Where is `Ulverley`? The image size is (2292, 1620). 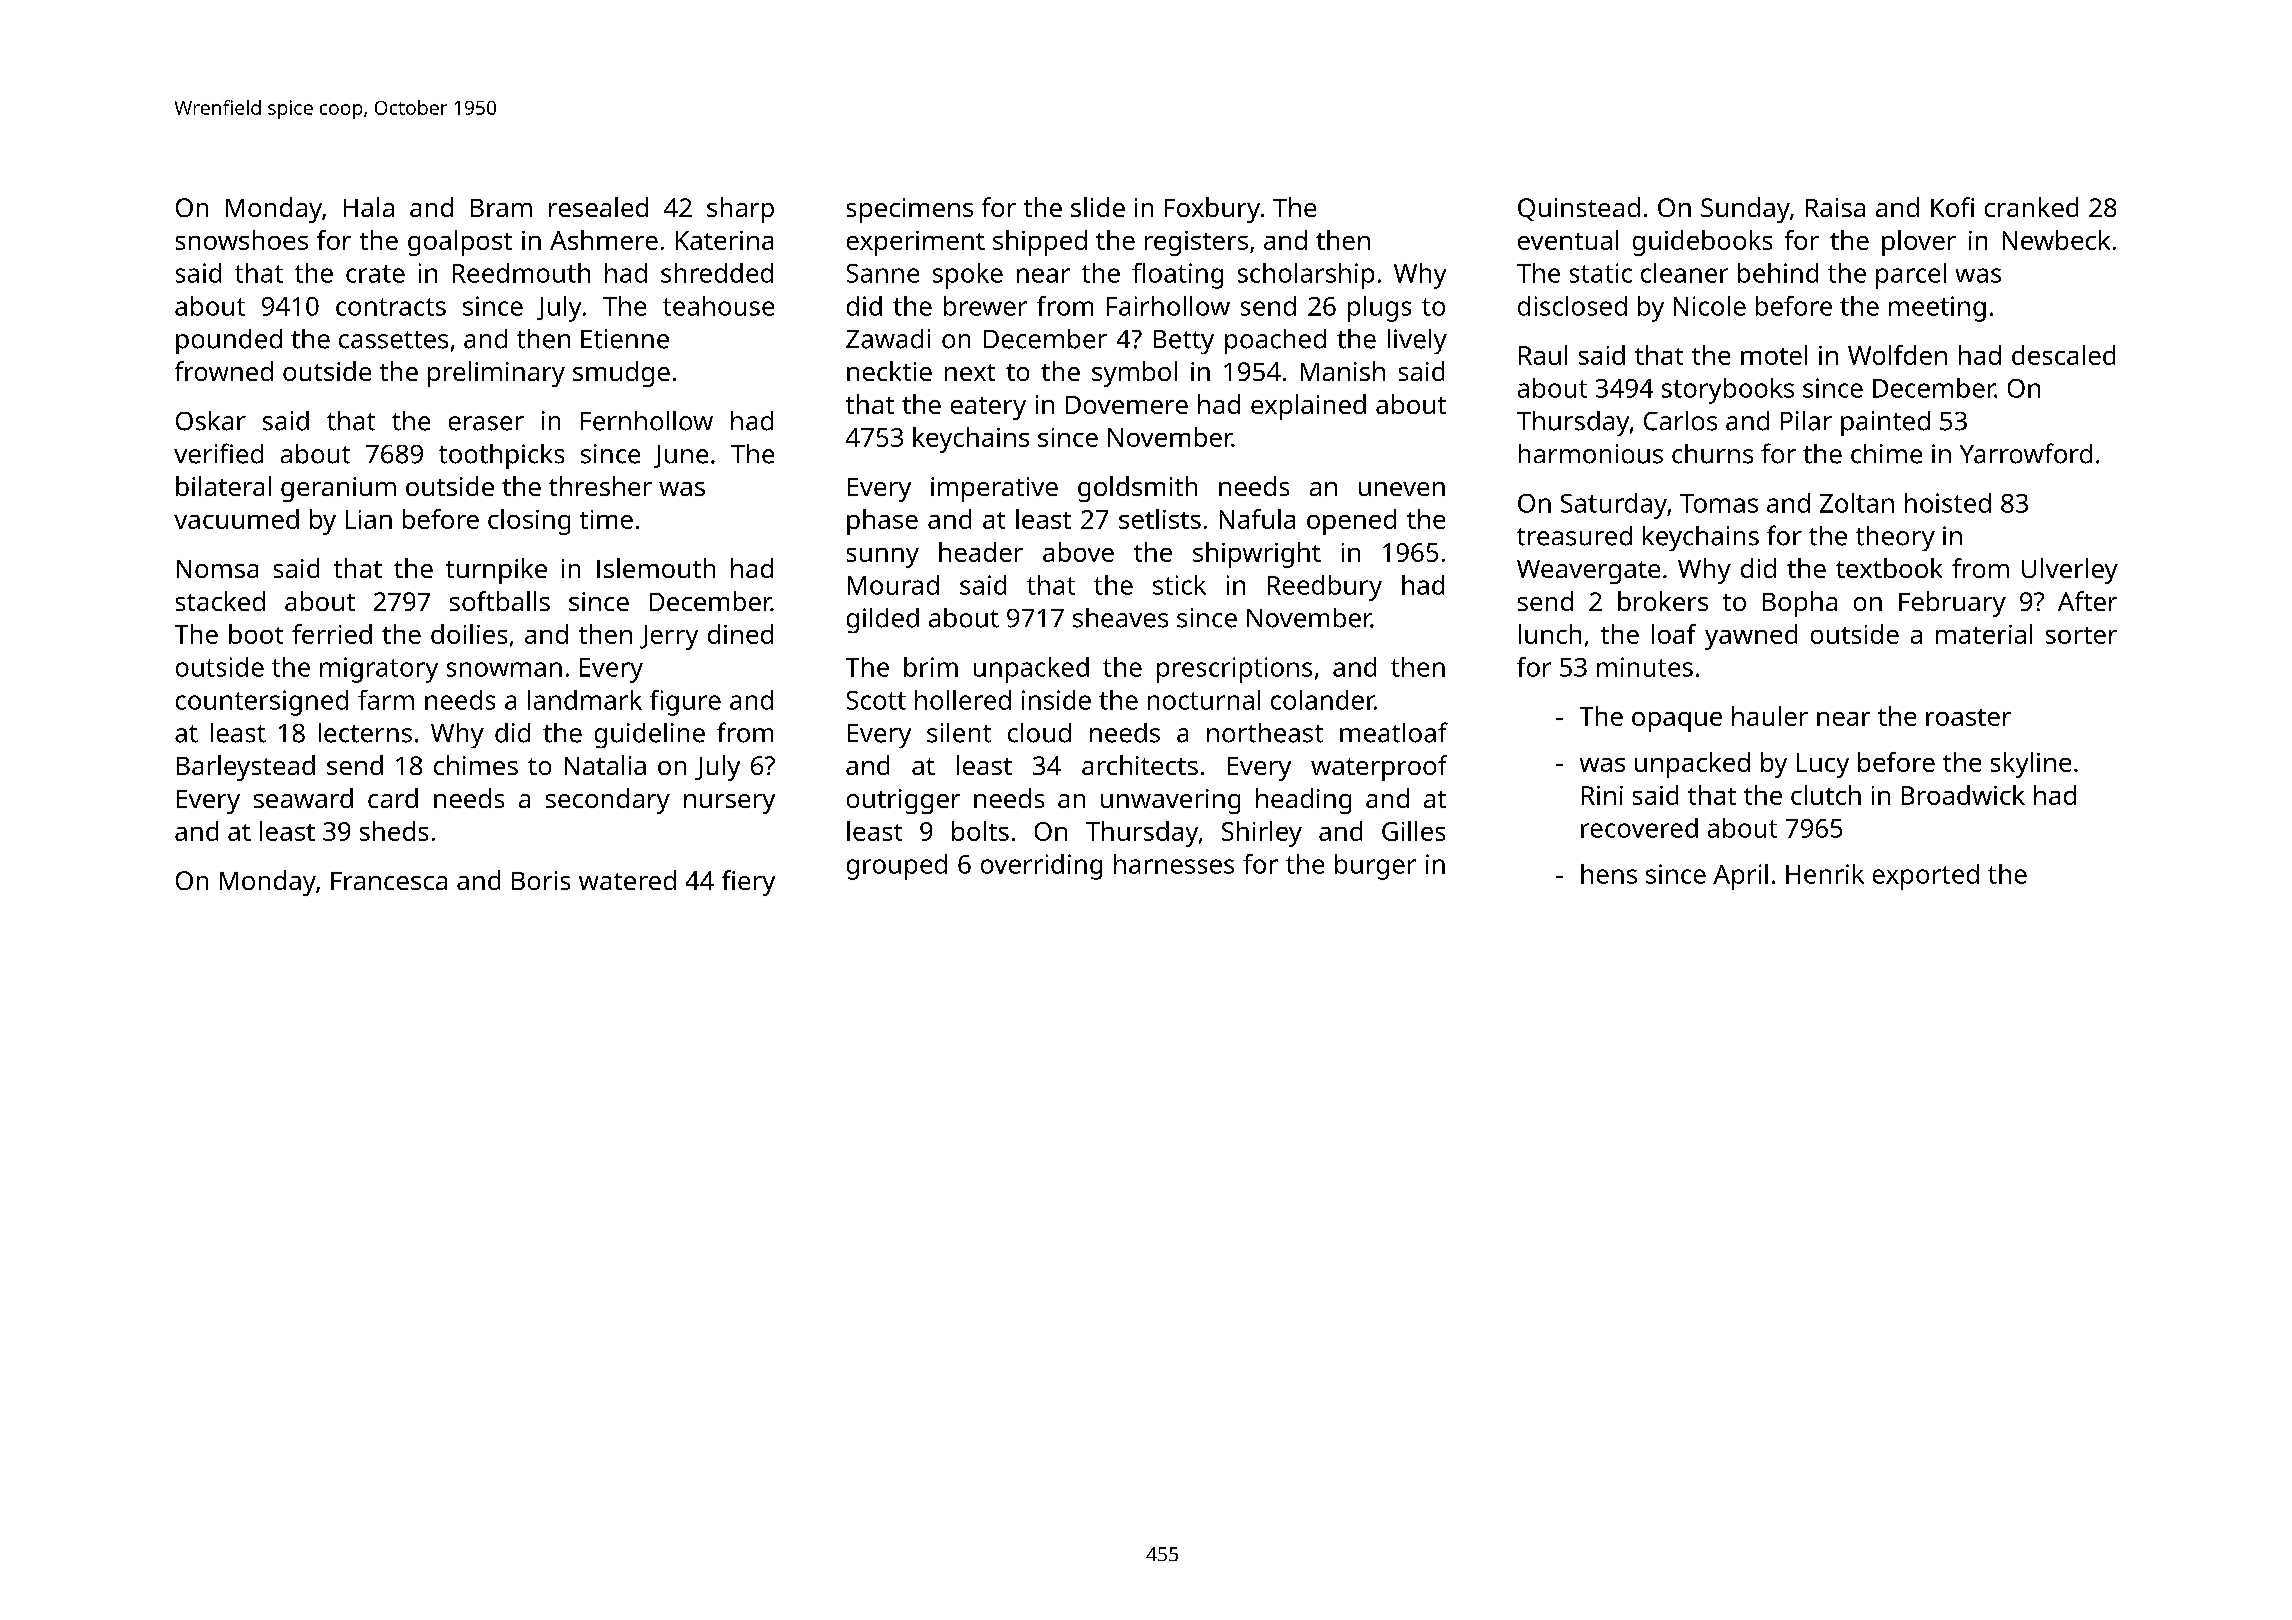
Ulverley is located at coordinates (2070, 571).
